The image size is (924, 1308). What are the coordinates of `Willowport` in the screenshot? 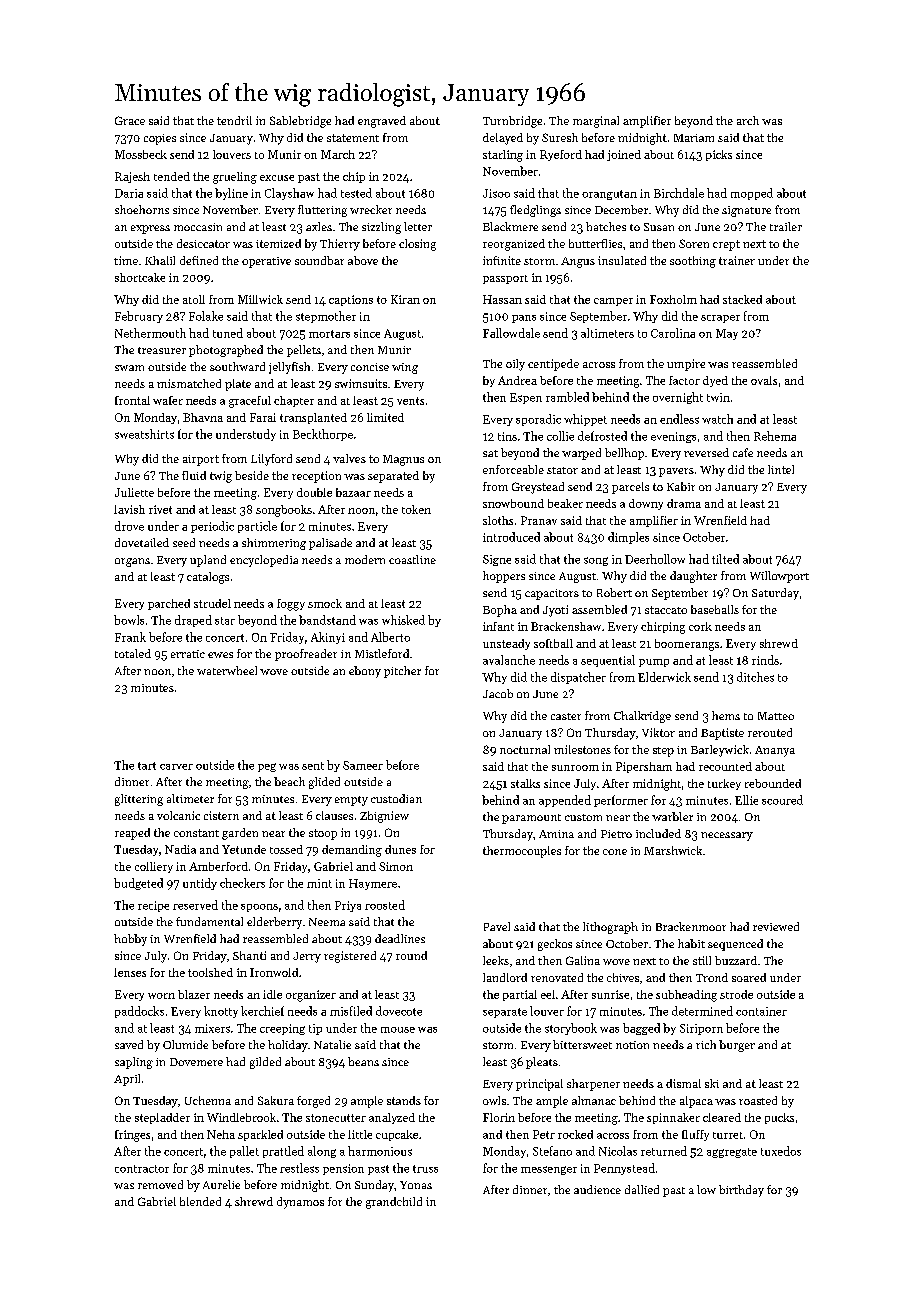 It's located at (779, 577).
